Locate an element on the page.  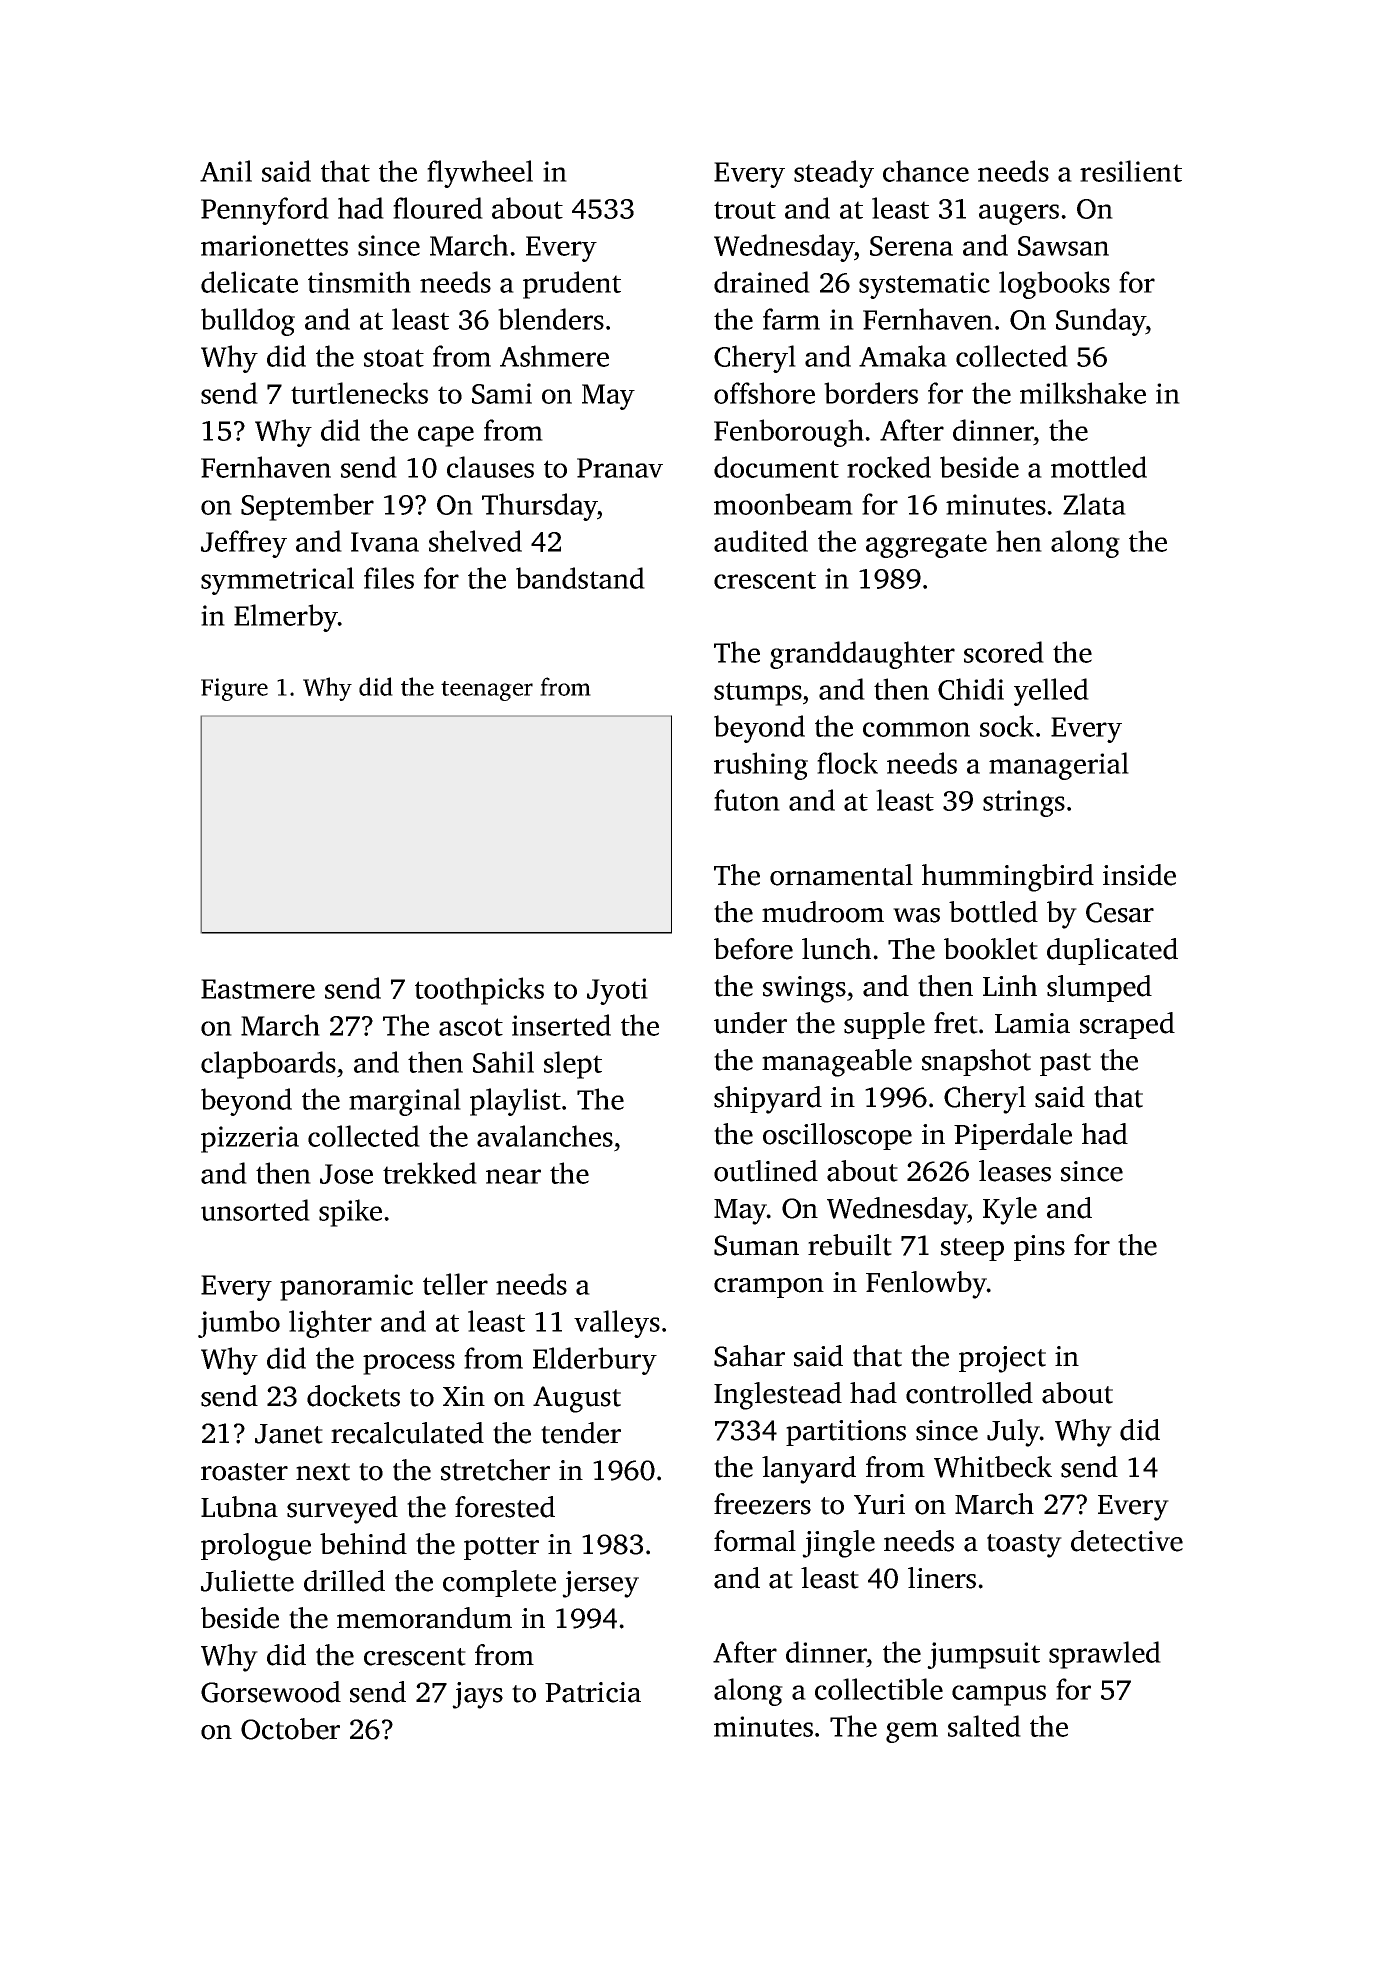
steady is located at coordinates (834, 174).
